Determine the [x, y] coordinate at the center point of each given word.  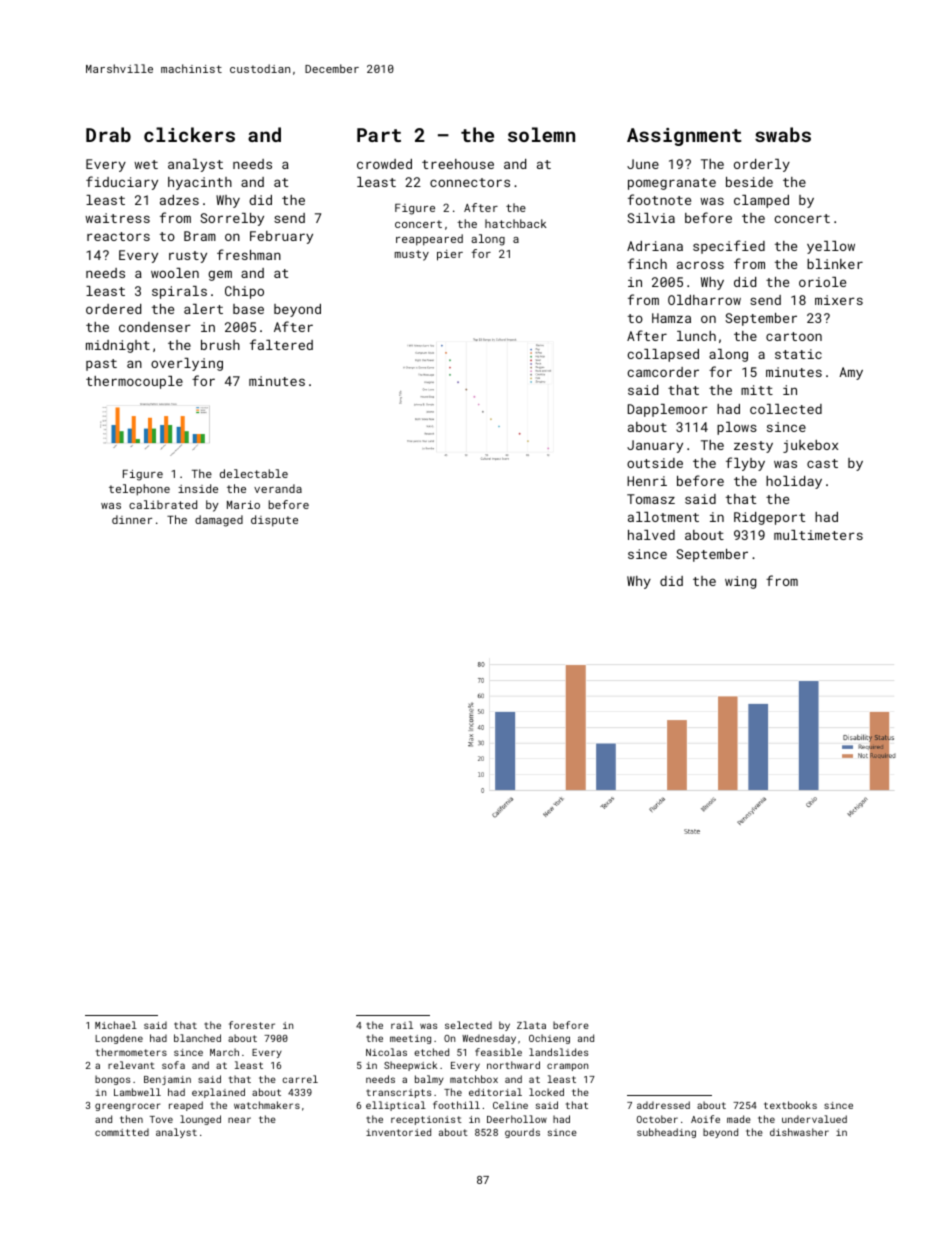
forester [252, 1025]
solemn [541, 134]
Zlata [531, 1025]
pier [450, 255]
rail [402, 1025]
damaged [219, 521]
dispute [274, 521]
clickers [189, 134]
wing [740, 582]
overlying [187, 364]
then [131, 1119]
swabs [783, 134]
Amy [851, 373]
